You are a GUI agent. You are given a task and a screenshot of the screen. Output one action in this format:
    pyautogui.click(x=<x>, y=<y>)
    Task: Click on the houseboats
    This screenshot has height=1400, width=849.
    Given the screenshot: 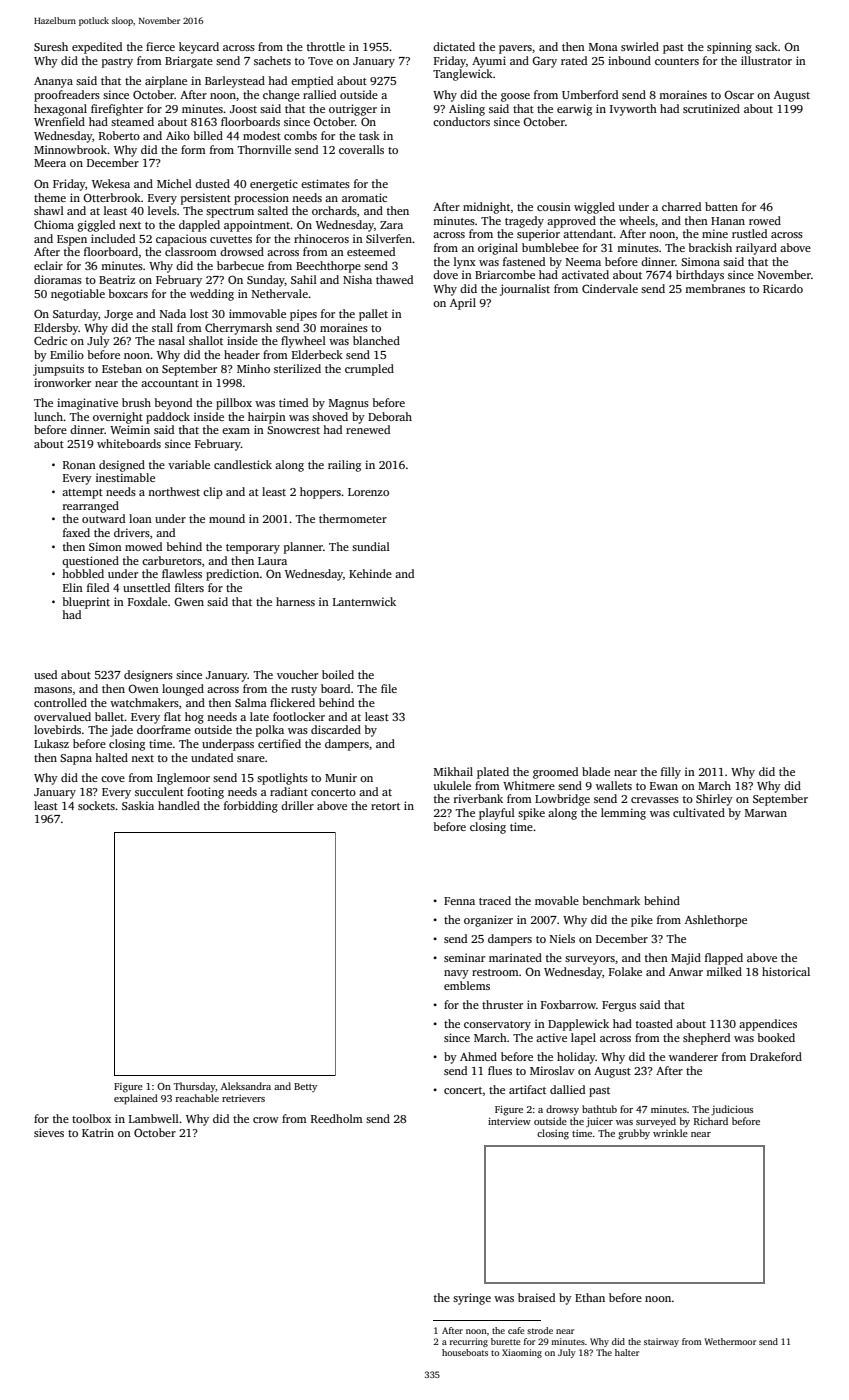 What is the action you would take?
    pyautogui.click(x=465, y=1352)
